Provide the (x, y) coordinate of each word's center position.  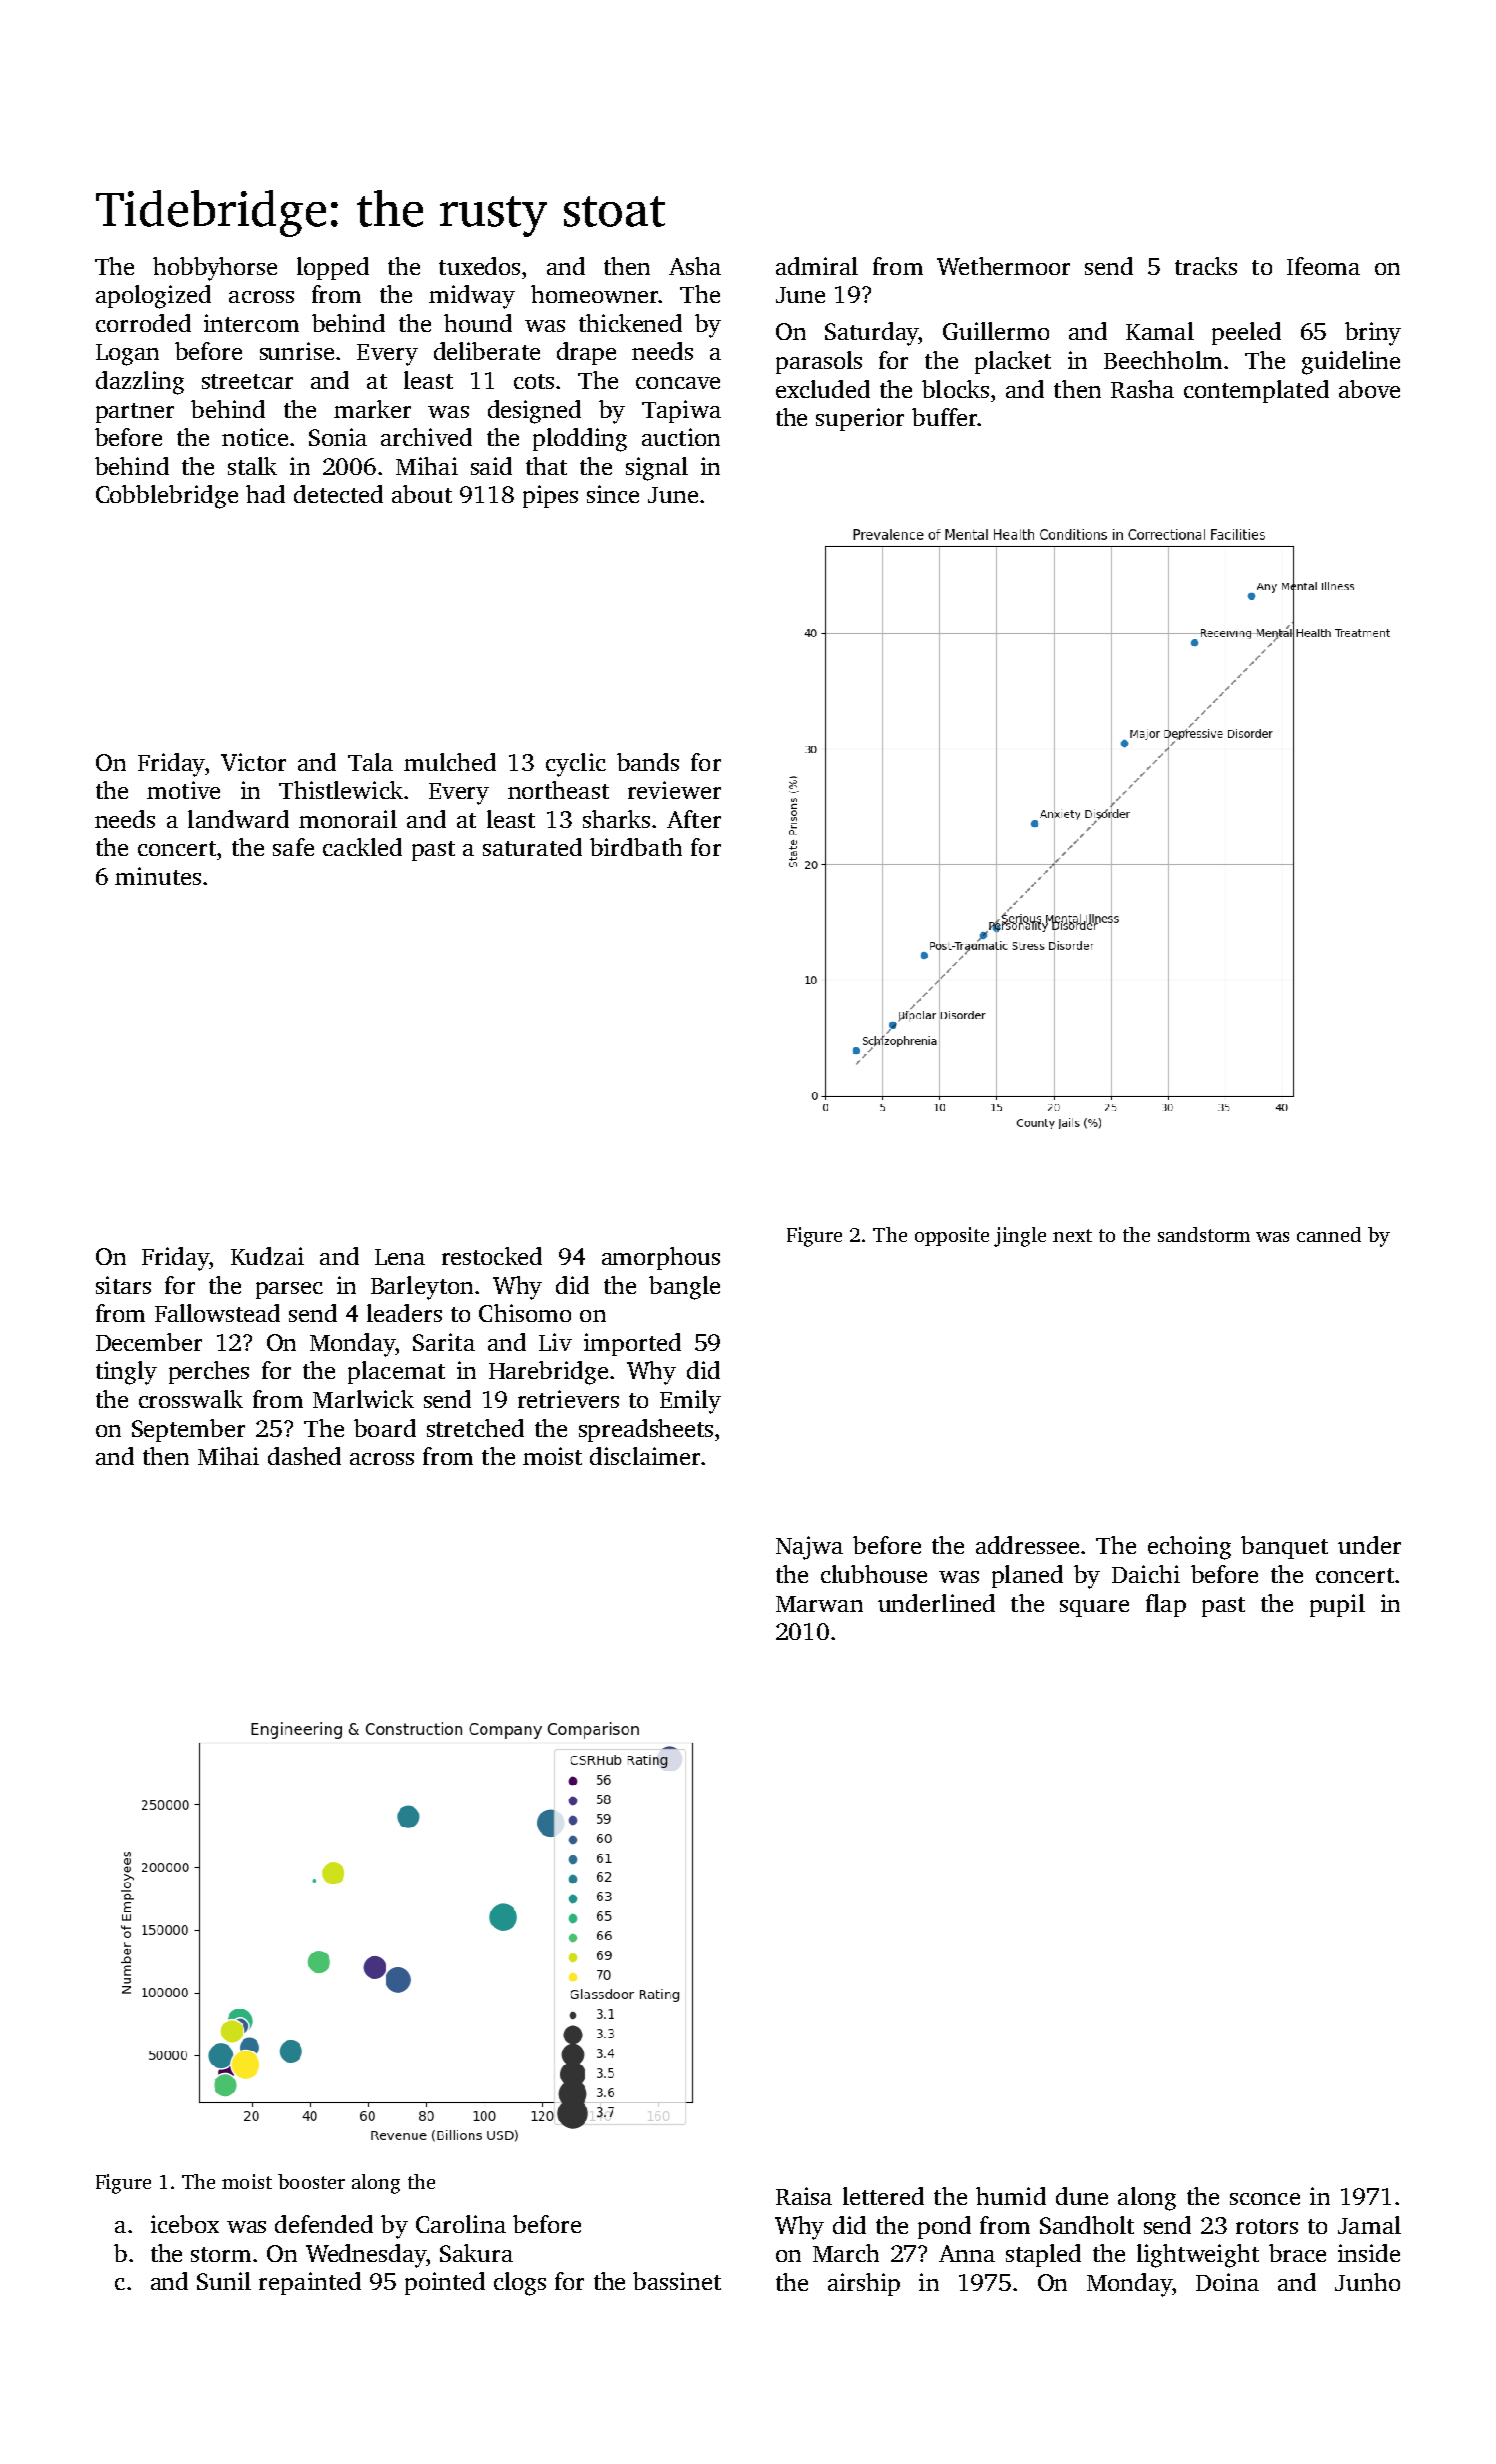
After (694, 819)
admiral (817, 266)
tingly (126, 1373)
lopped (333, 268)
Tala (370, 762)
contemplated (1256, 391)
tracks (1206, 266)
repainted (310, 2283)
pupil (1337, 1605)
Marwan (819, 1604)
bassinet (677, 2281)
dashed (304, 1456)
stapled (1043, 2255)
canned (1329, 1234)
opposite (952, 1236)
